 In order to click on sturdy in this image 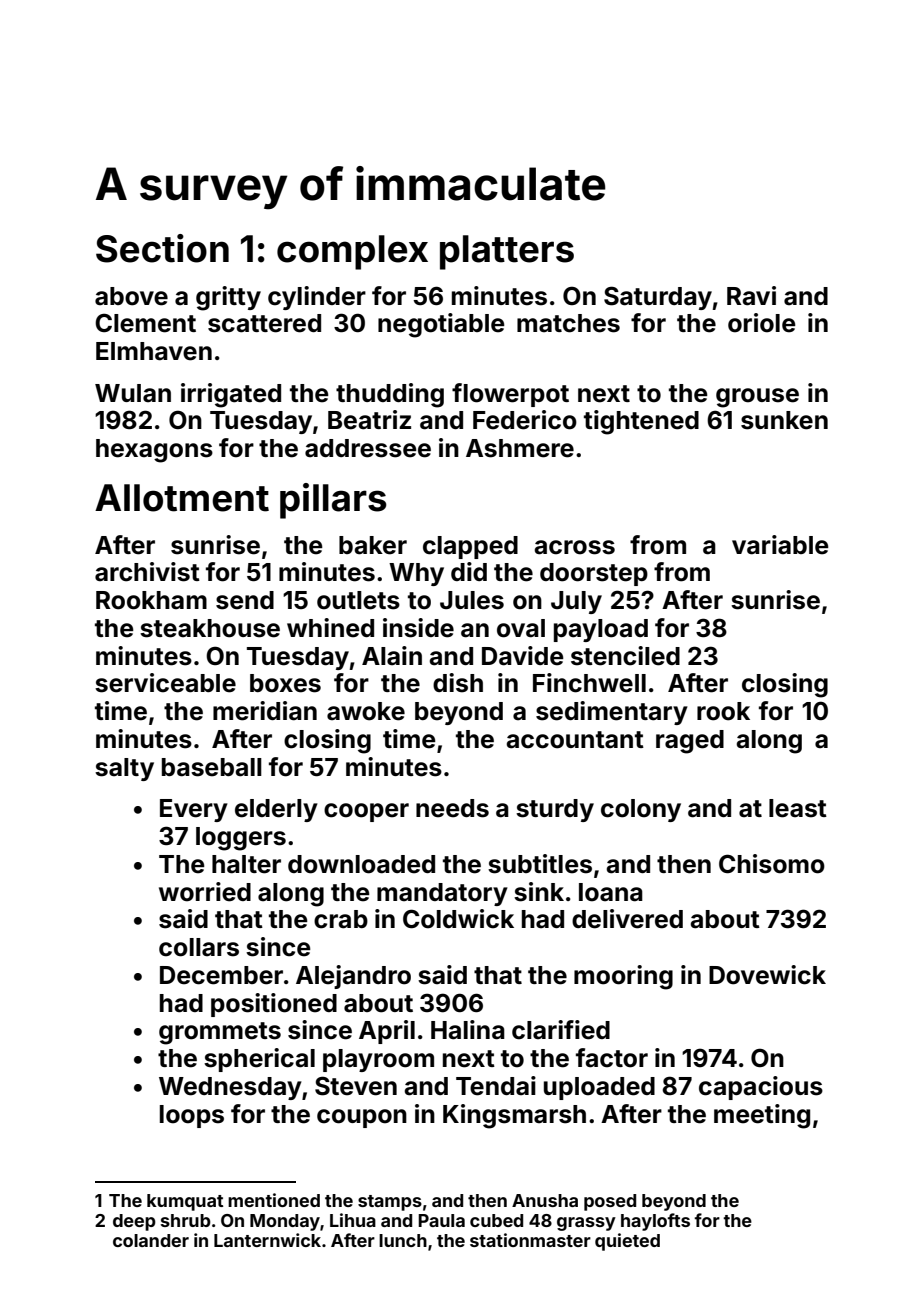, I will do `click(555, 810)`.
